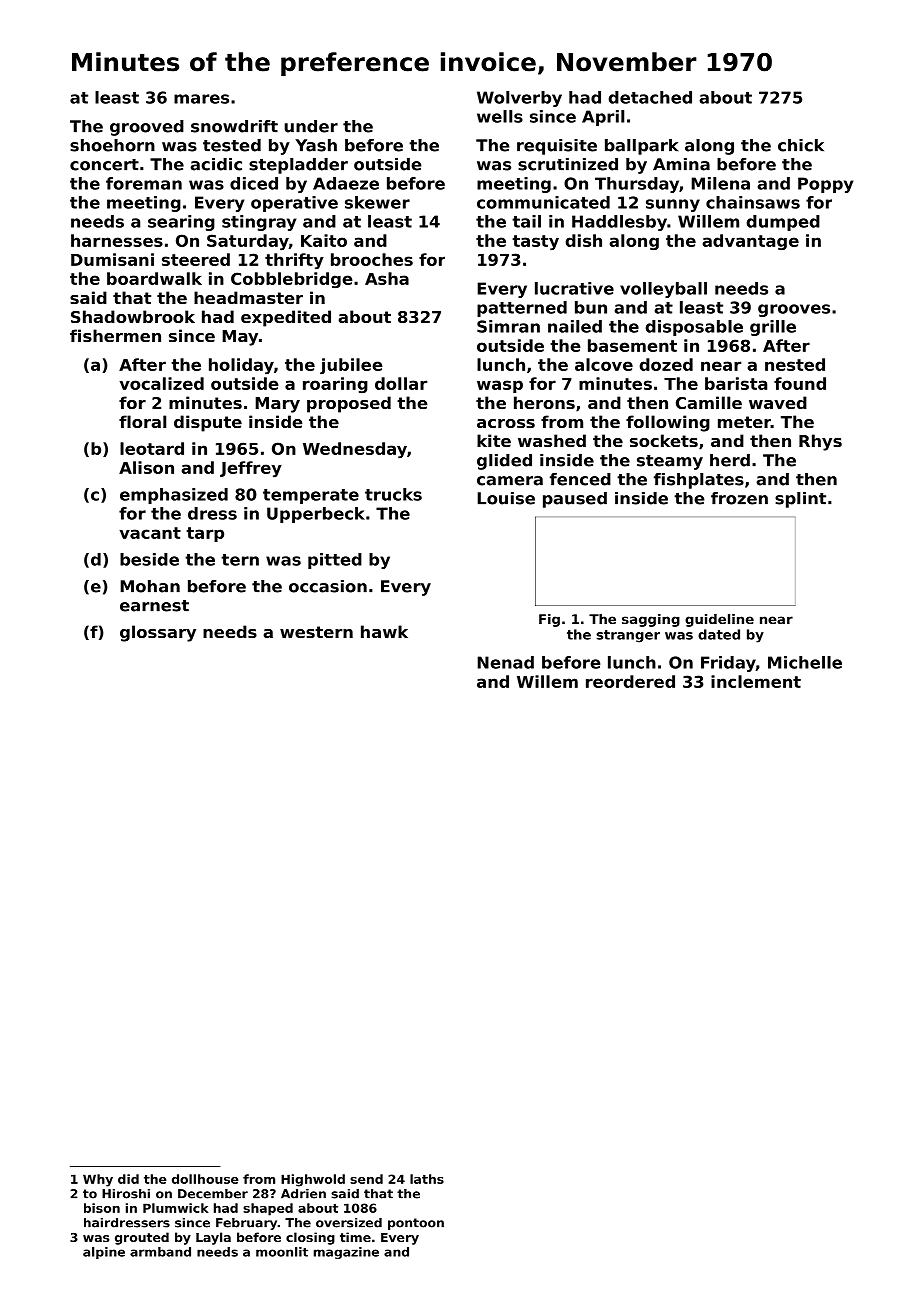 The image size is (924, 1308). What do you see at coordinates (650, 97) in the screenshot?
I see `detached` at bounding box center [650, 97].
